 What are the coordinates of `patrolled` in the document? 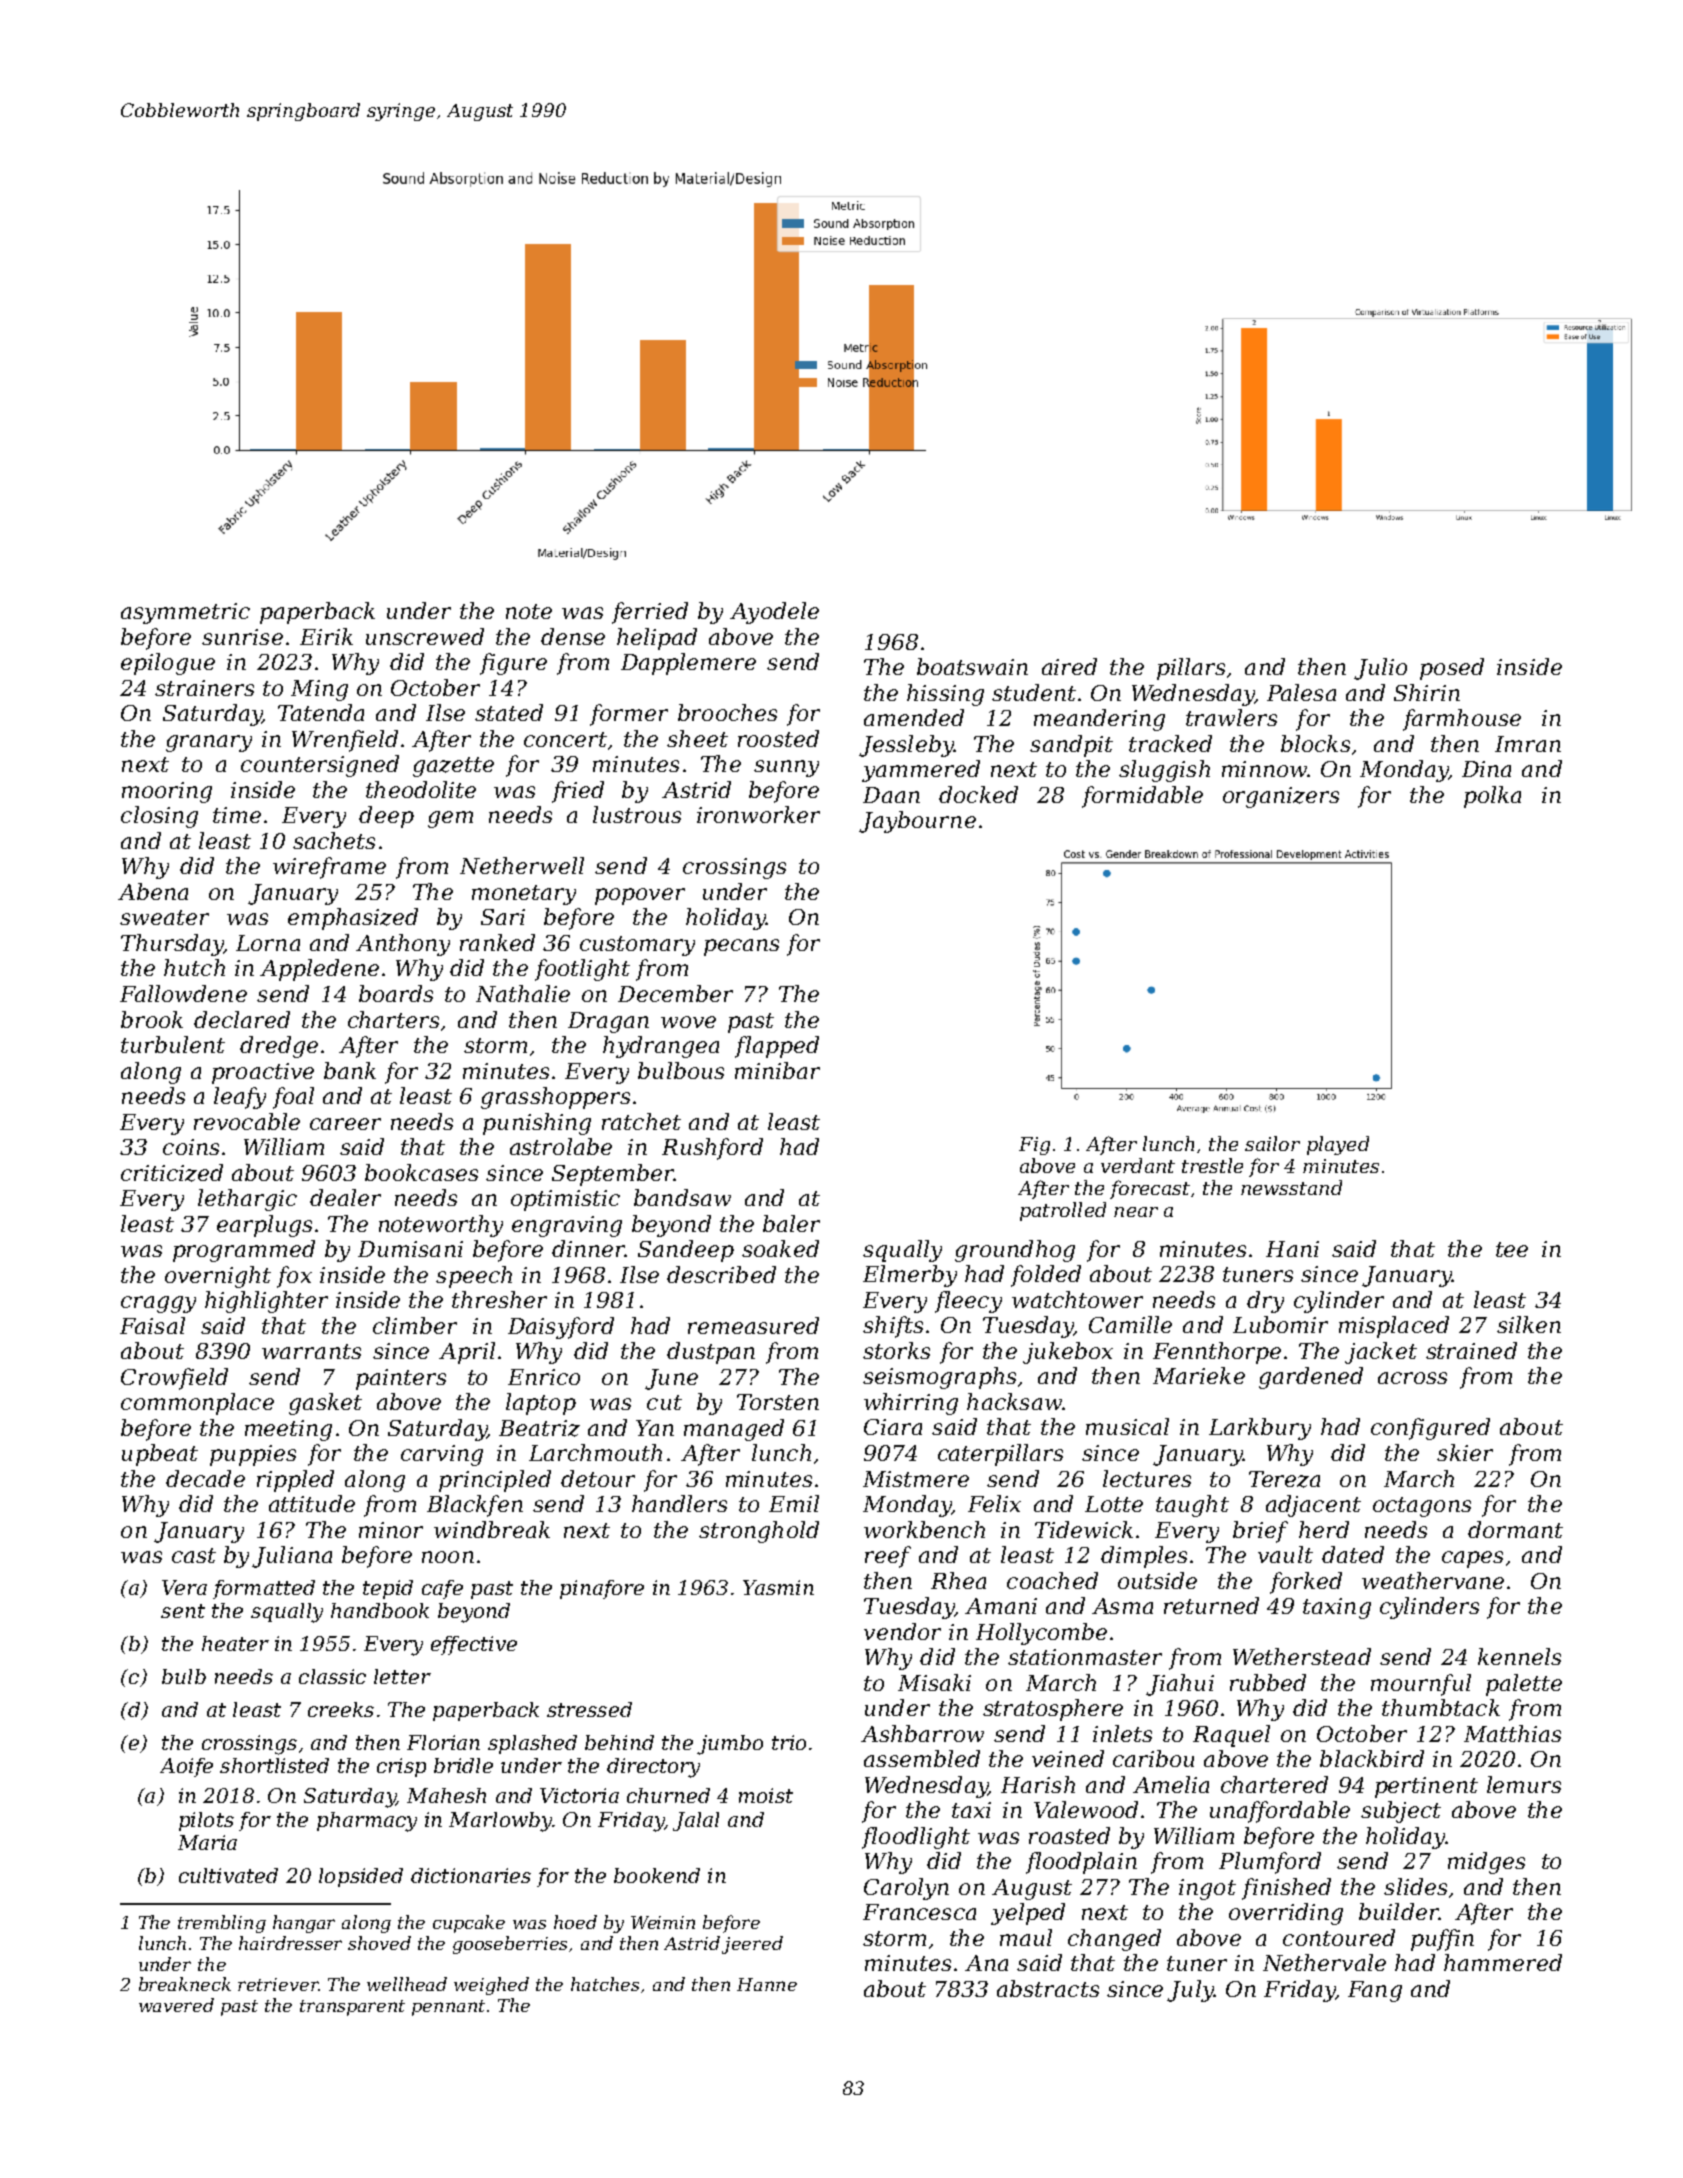 It's located at (1063, 1211).
